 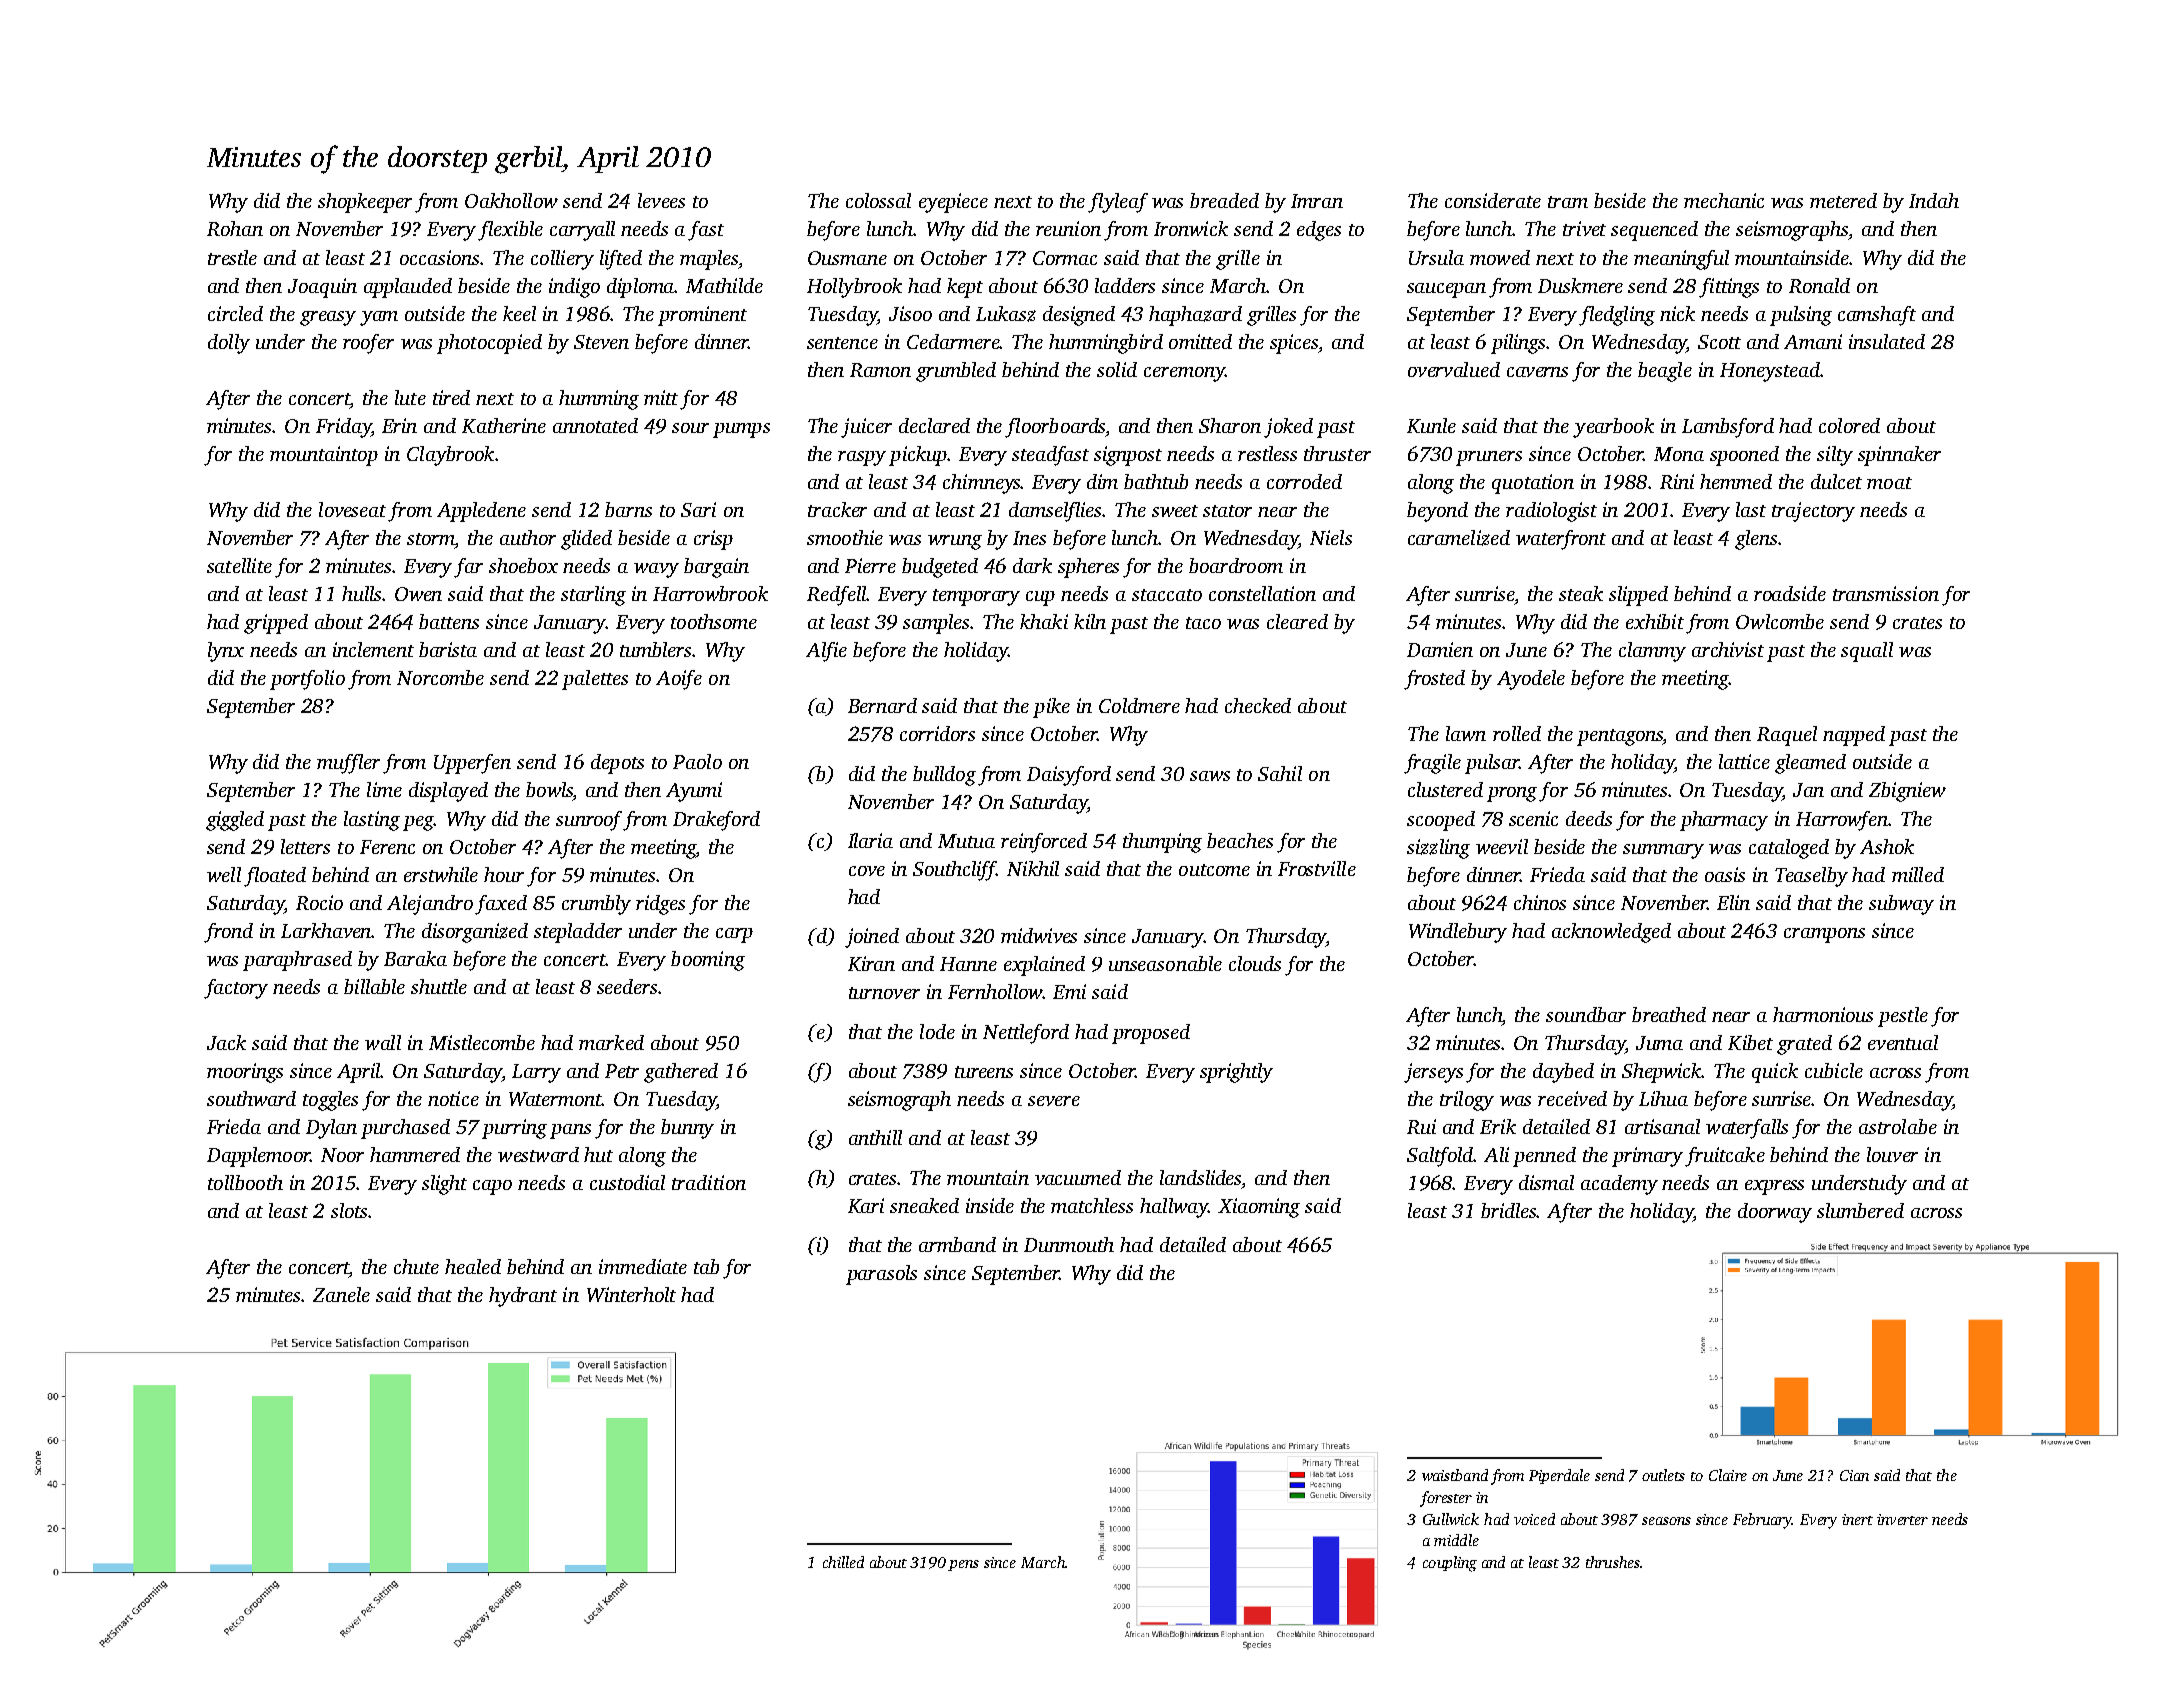 What do you see at coordinates (596, 905) in the screenshot?
I see `crumbly` at bounding box center [596, 905].
